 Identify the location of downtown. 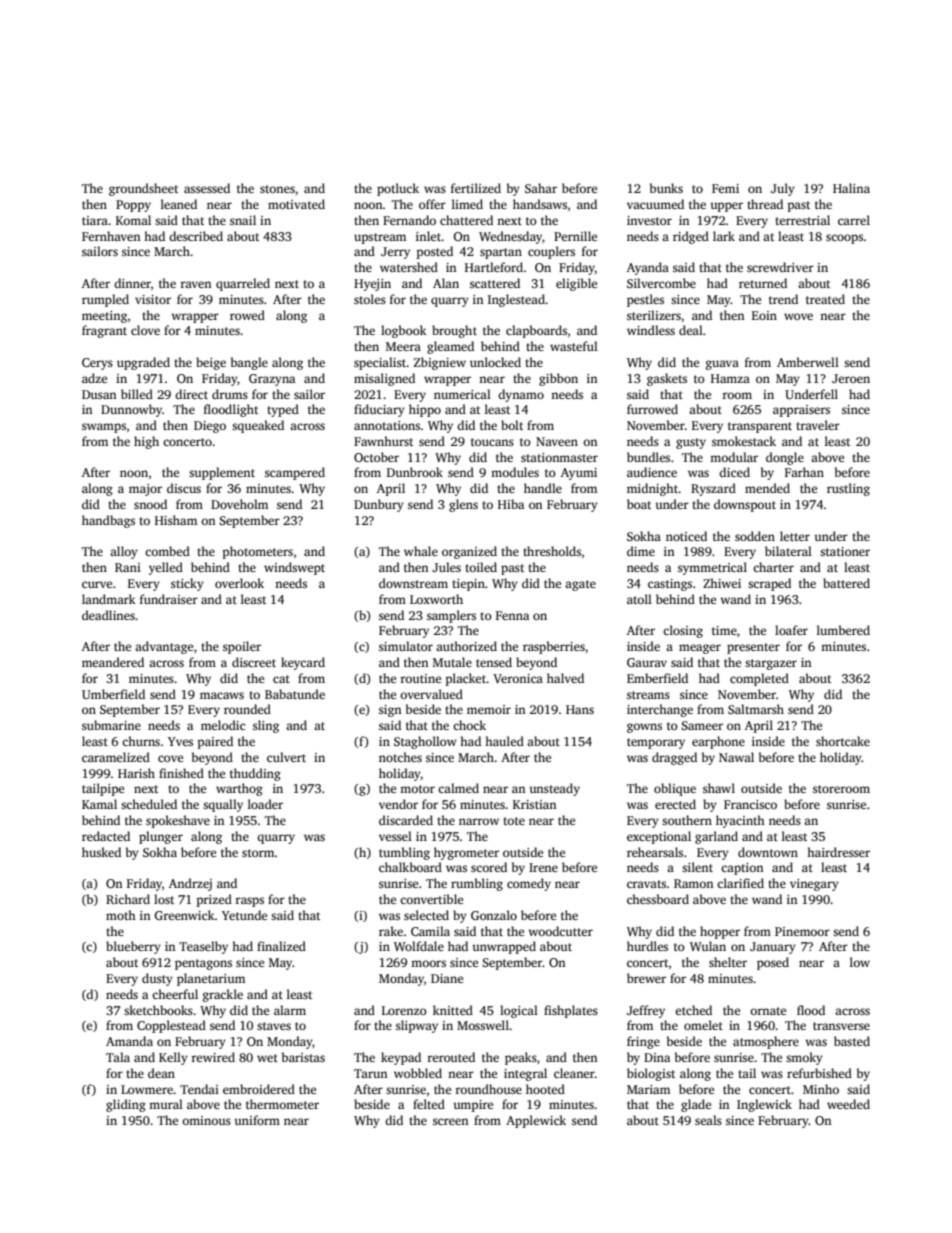
(768, 852).
